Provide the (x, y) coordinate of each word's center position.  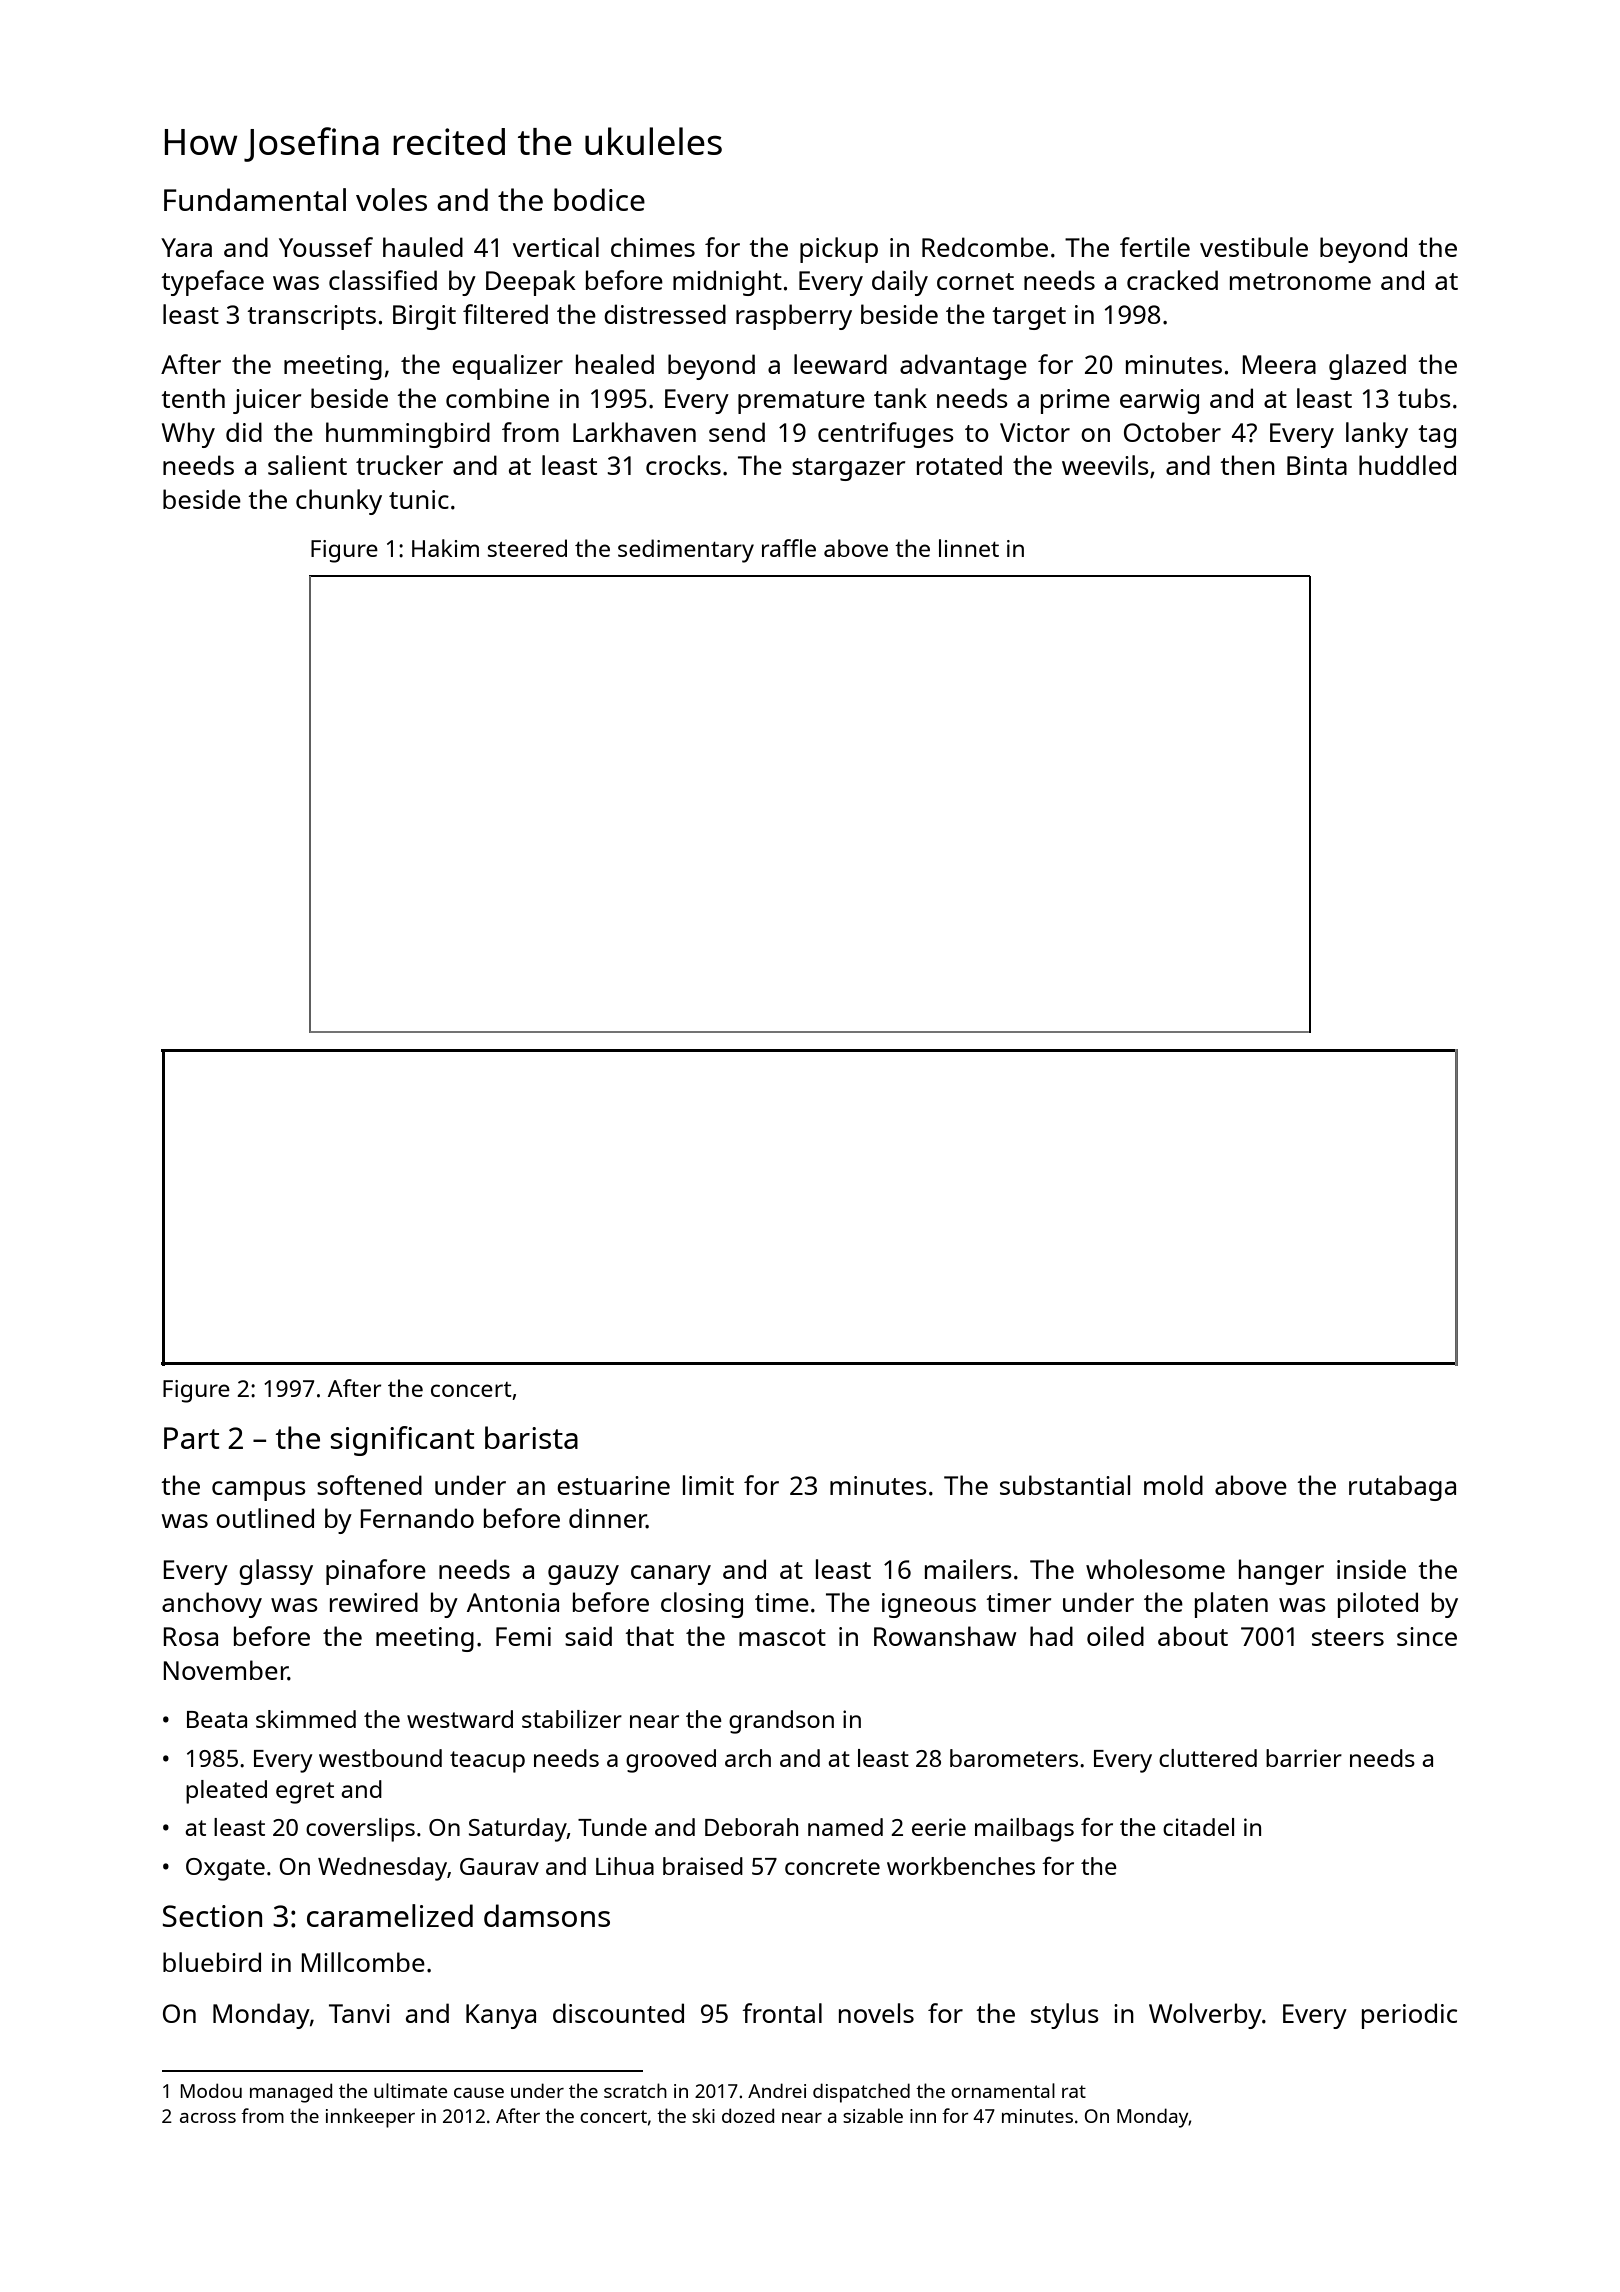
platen (1231, 1605)
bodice (599, 199)
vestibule (1254, 247)
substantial (1065, 1485)
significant (403, 1441)
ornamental (1003, 2090)
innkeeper (370, 2118)
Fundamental (255, 199)
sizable (873, 2115)
